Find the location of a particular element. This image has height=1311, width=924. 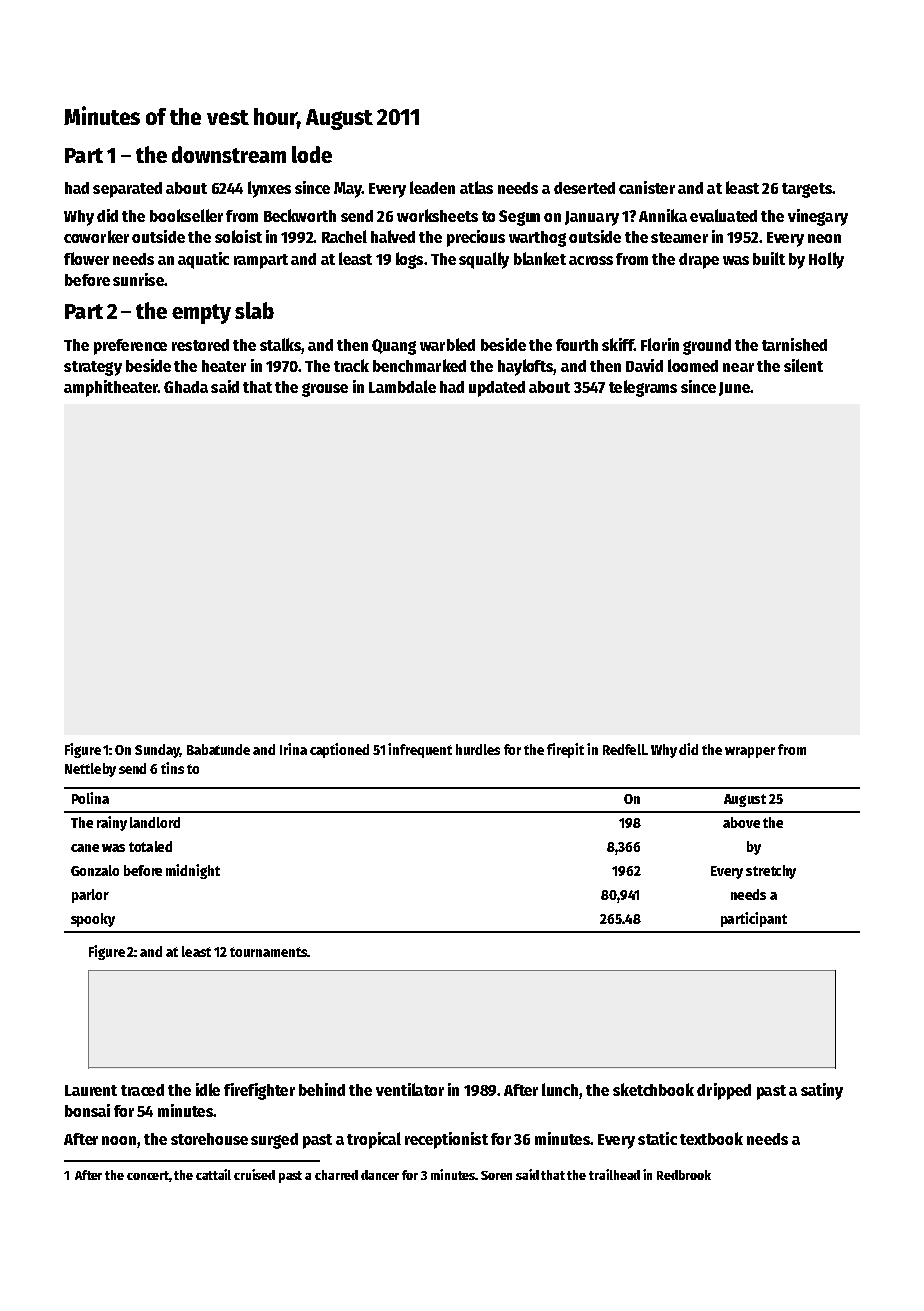

built is located at coordinates (769, 258).
